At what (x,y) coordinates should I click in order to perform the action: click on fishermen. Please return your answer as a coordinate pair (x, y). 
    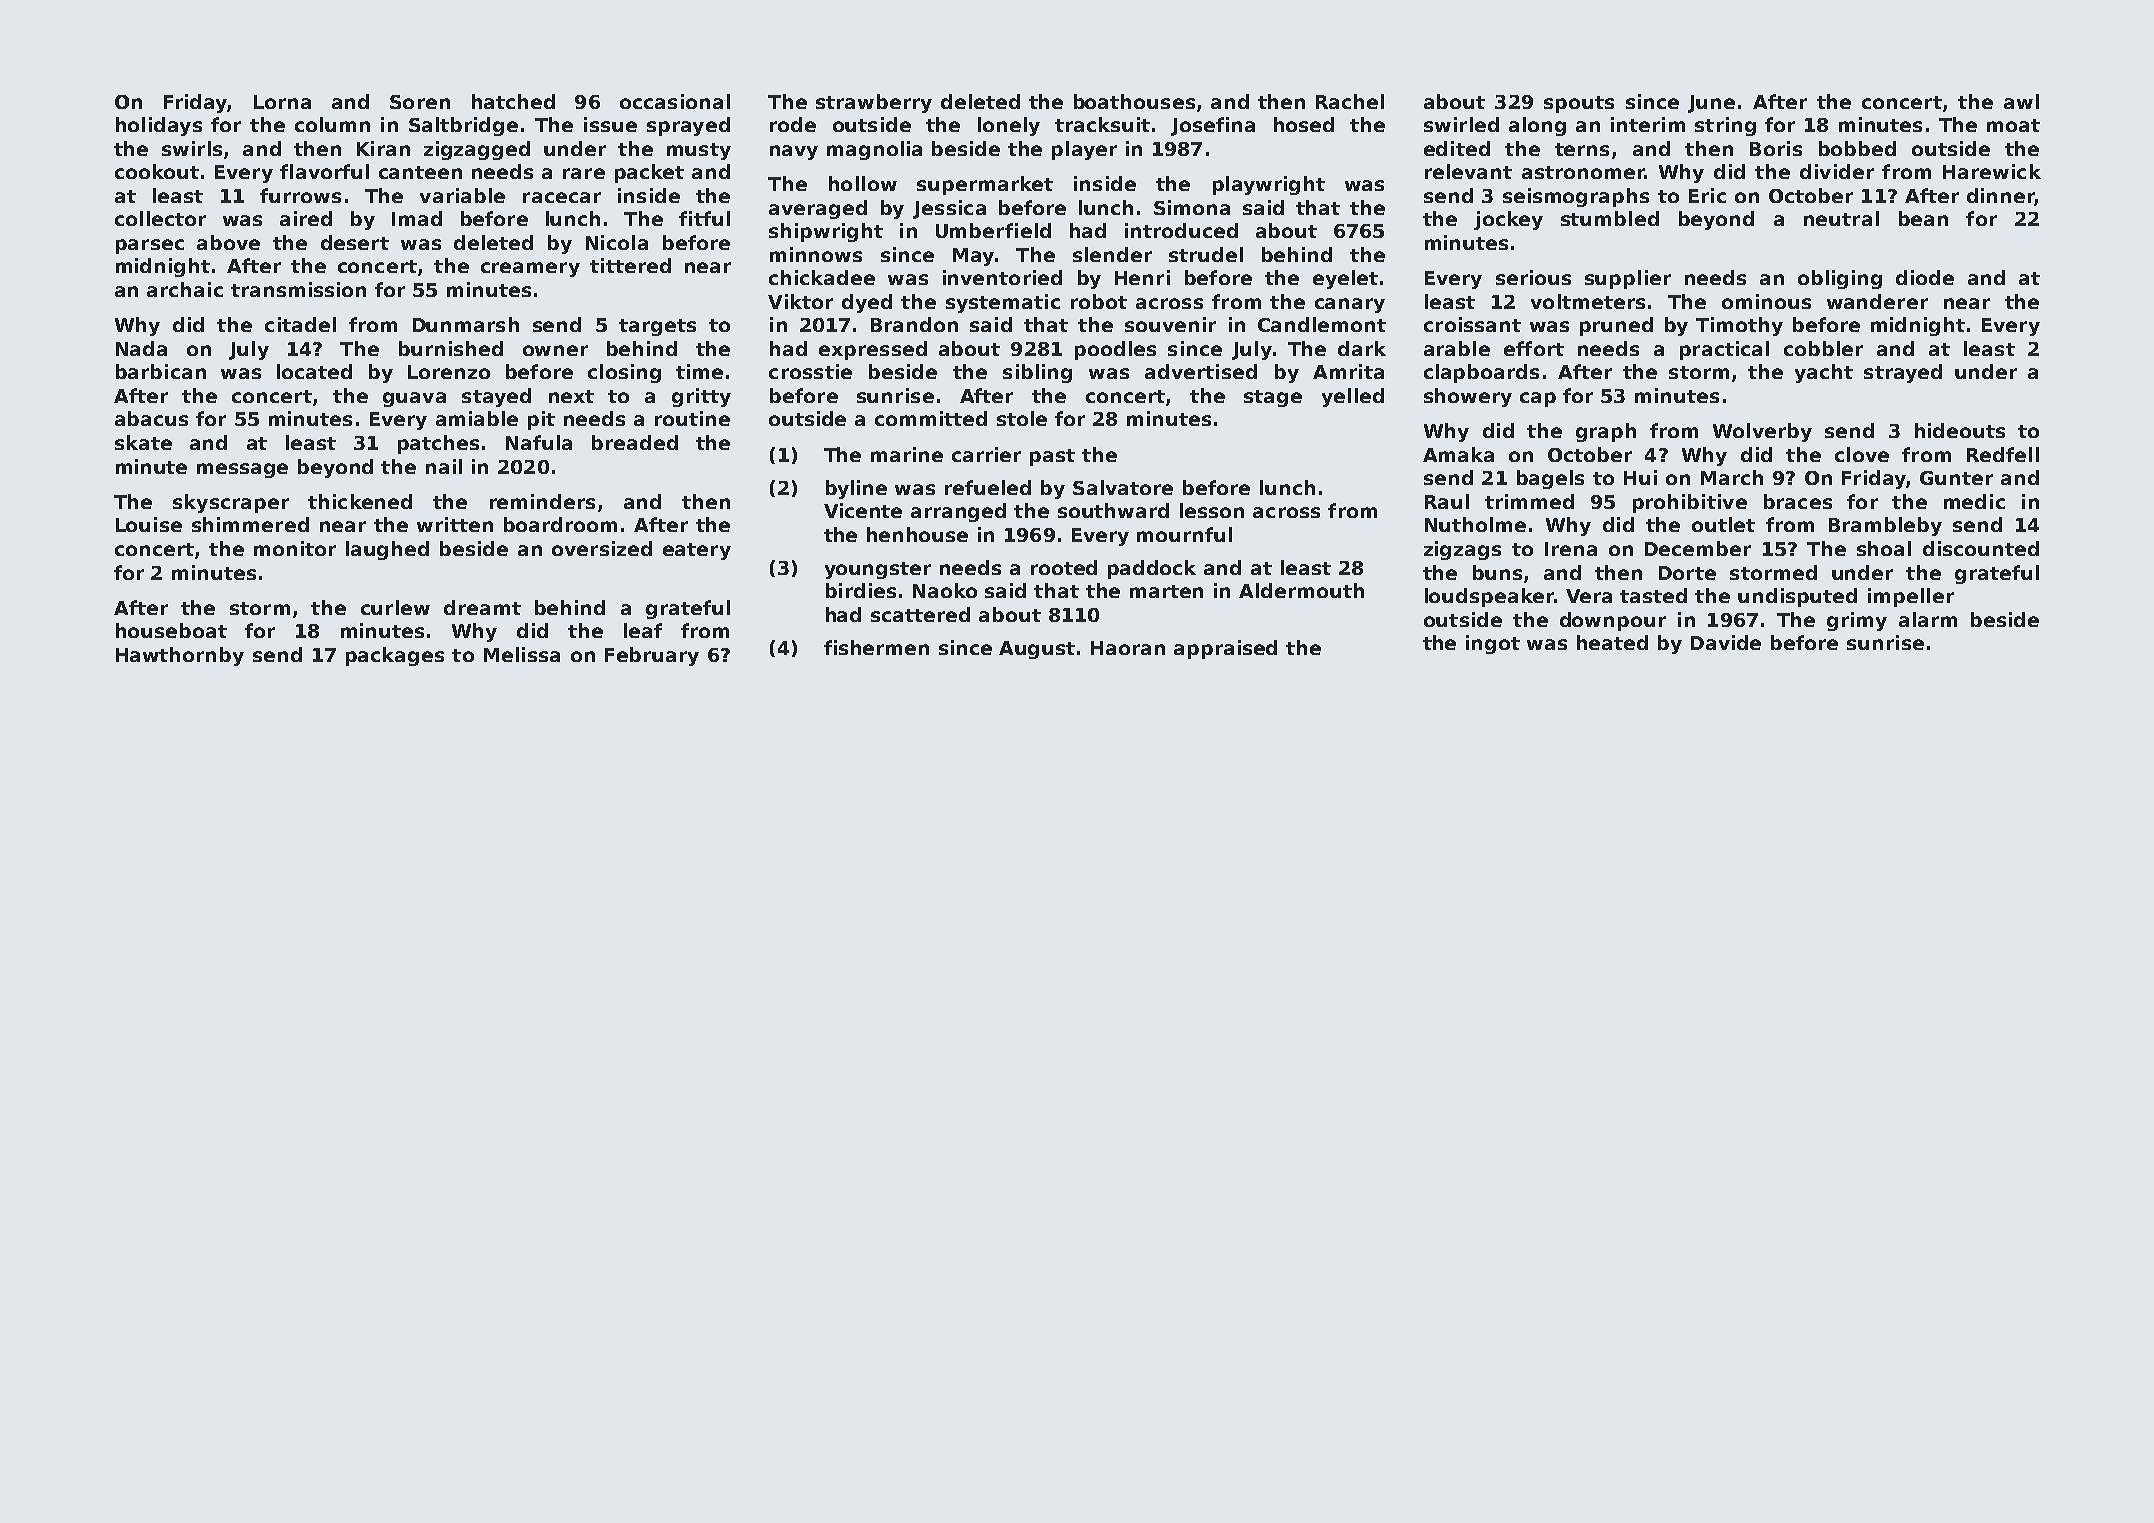
    Looking at the image, I should click on (876, 647).
